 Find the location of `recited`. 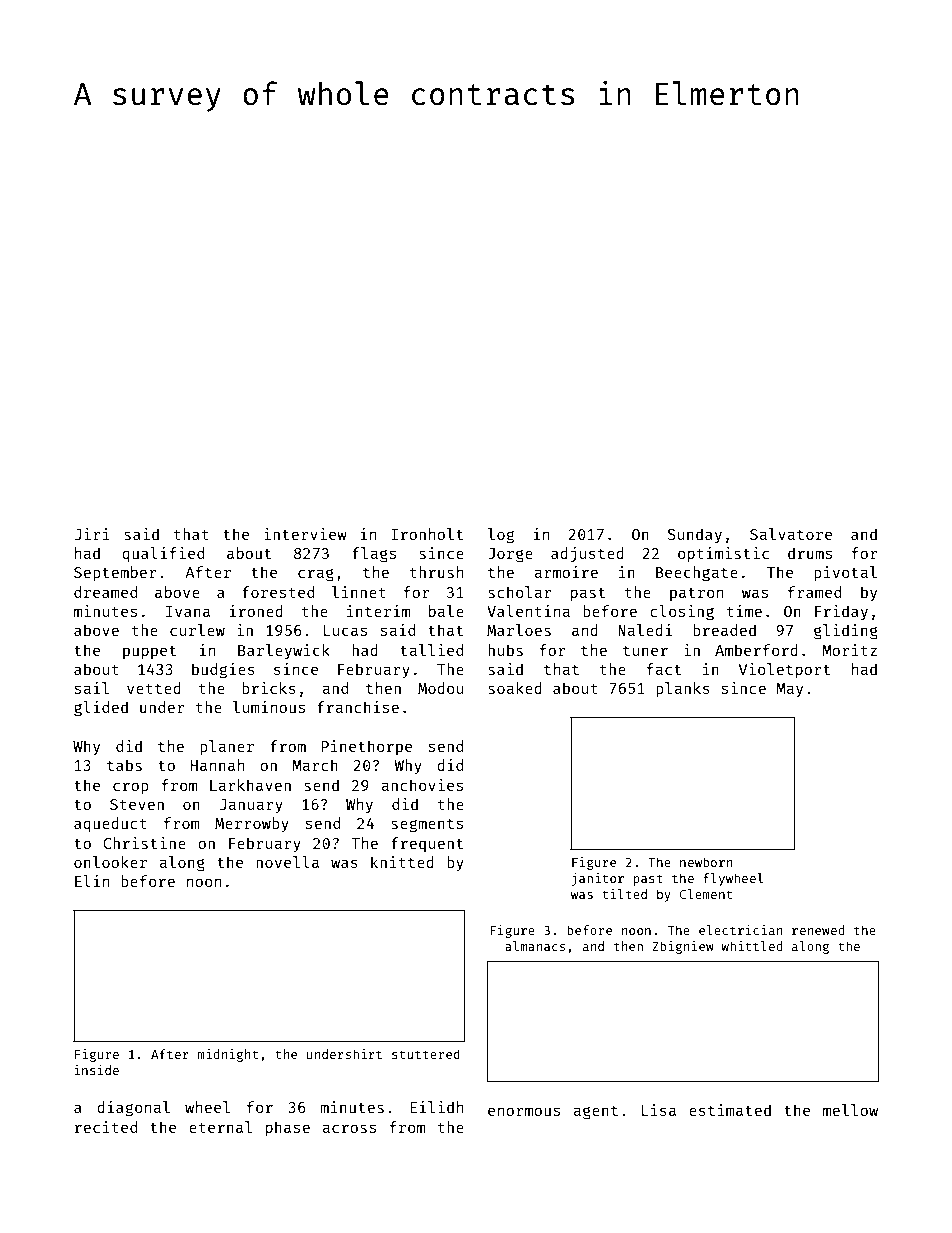

recited is located at coordinates (106, 1127).
